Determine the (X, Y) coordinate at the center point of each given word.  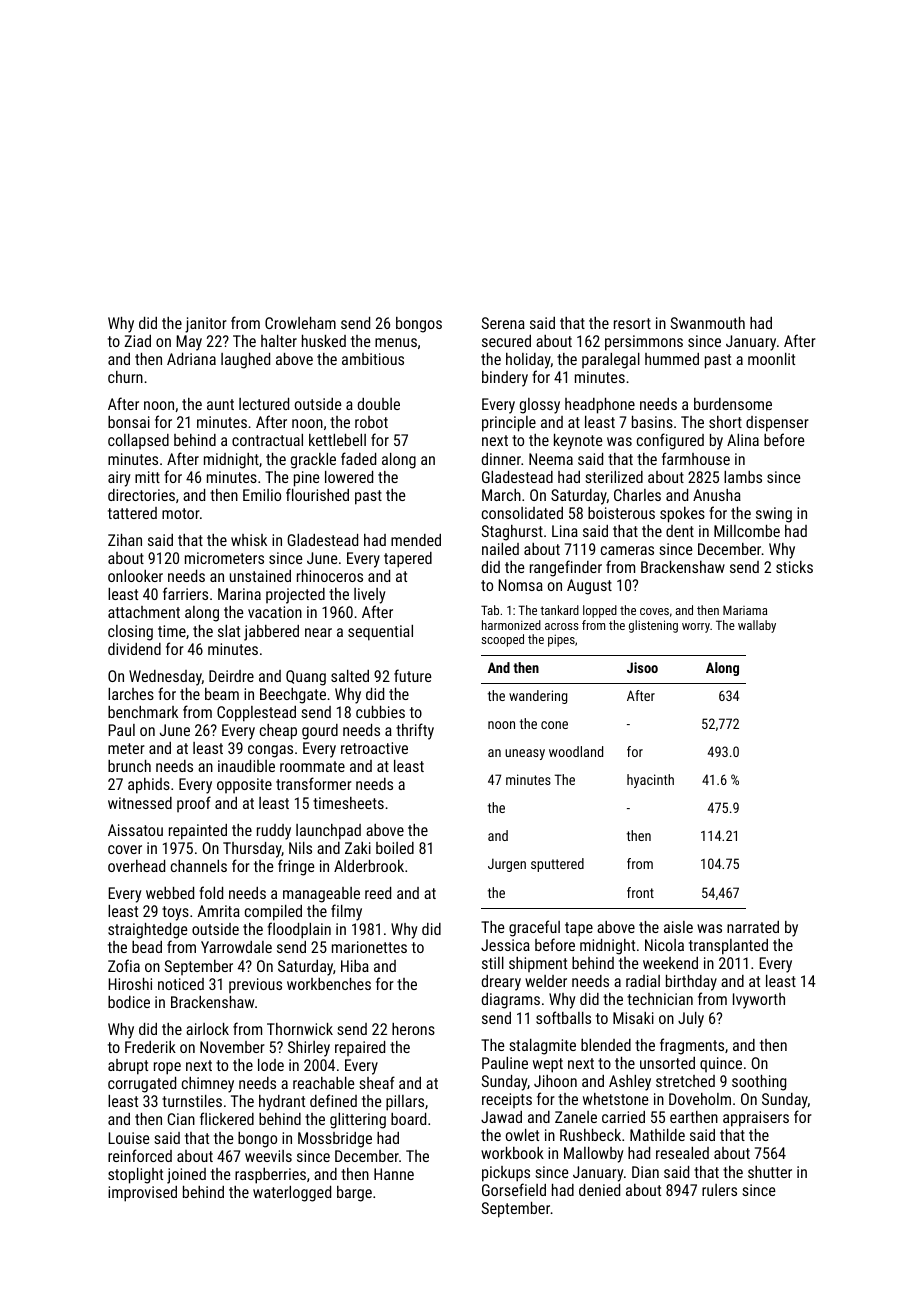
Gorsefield (514, 1189)
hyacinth (650, 781)
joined (186, 1176)
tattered (132, 513)
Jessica (505, 945)
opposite (244, 785)
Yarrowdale (236, 947)
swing (774, 515)
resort (632, 323)
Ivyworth (759, 1001)
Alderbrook (369, 866)
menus (396, 342)
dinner (501, 459)
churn (125, 377)
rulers (719, 1190)
